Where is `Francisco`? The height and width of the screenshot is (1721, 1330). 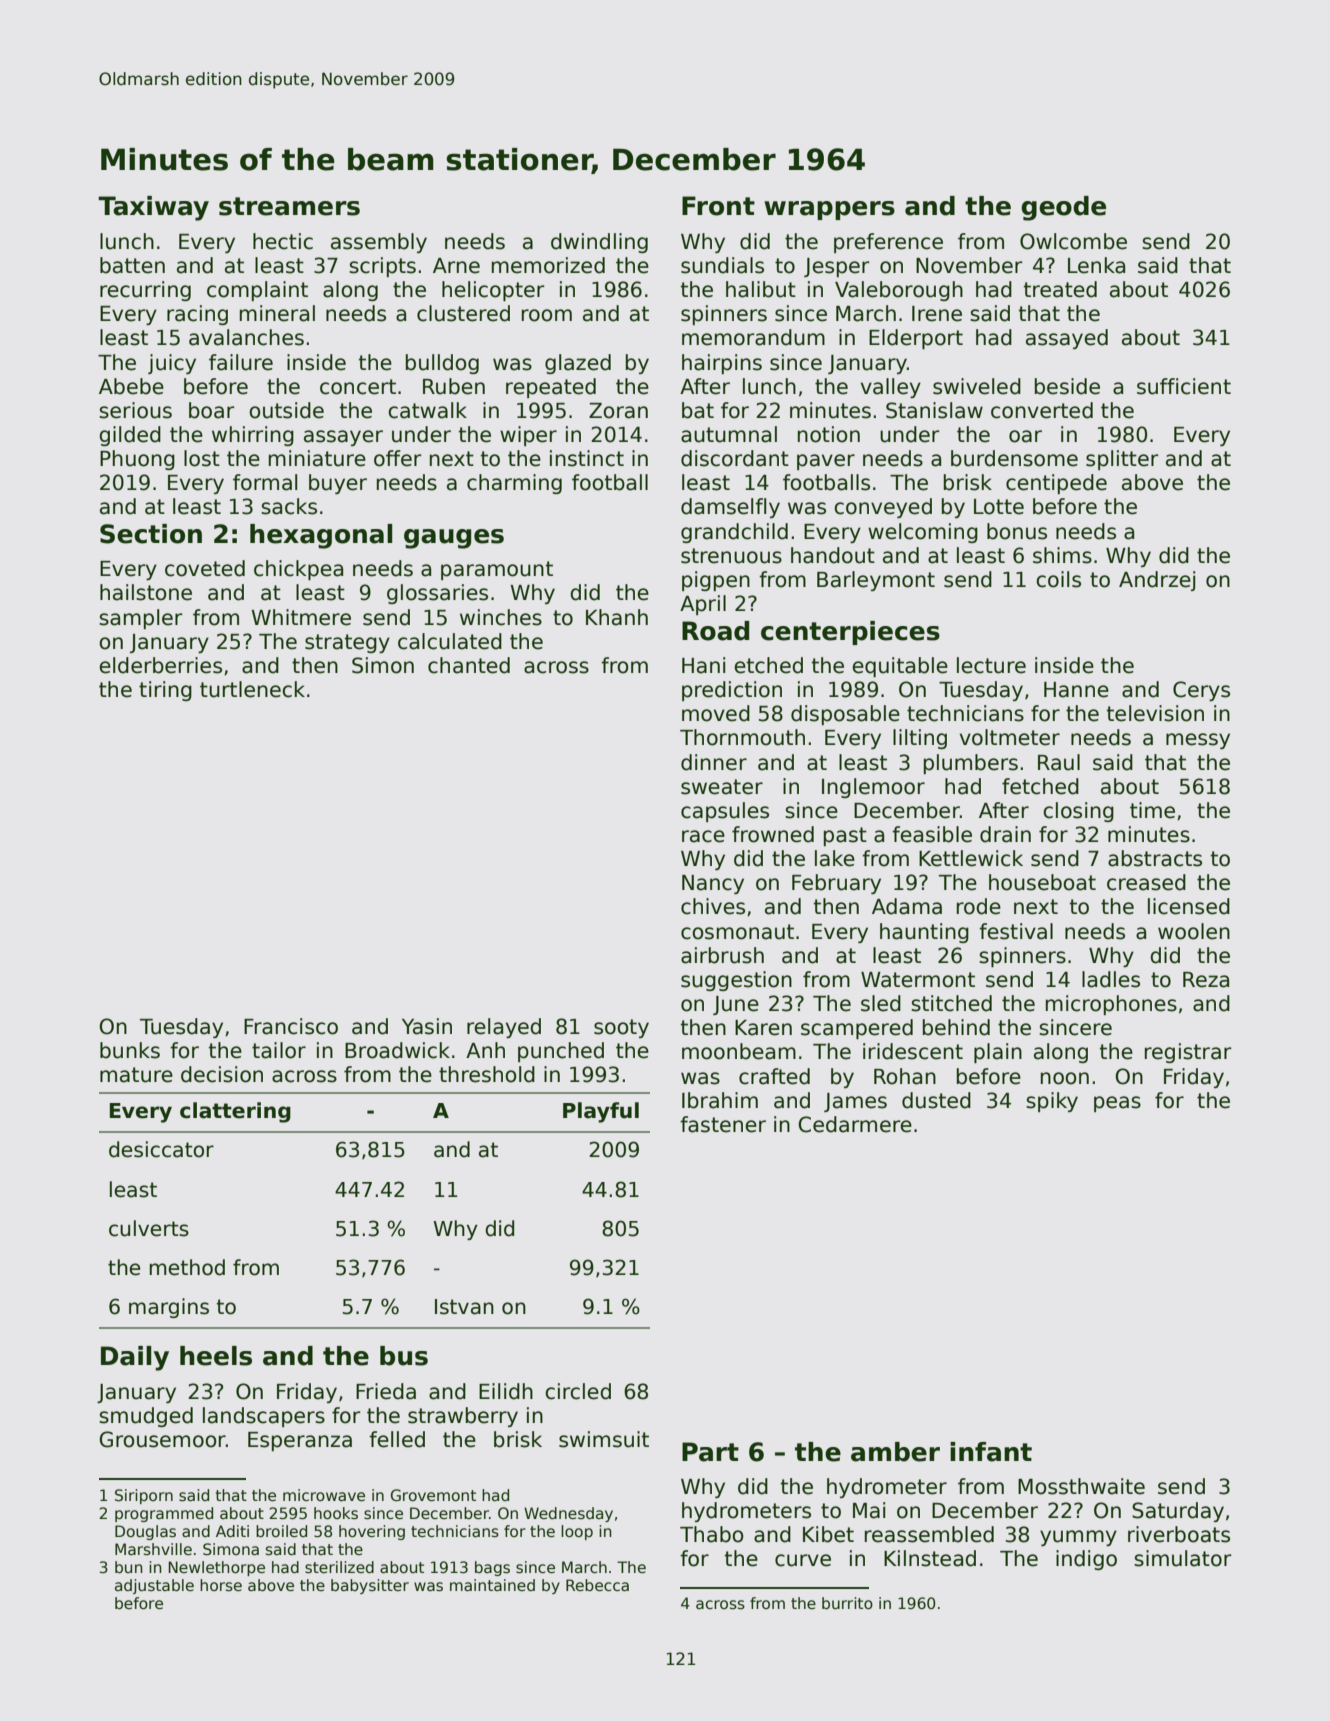 Francisco is located at coordinates (291, 1026).
